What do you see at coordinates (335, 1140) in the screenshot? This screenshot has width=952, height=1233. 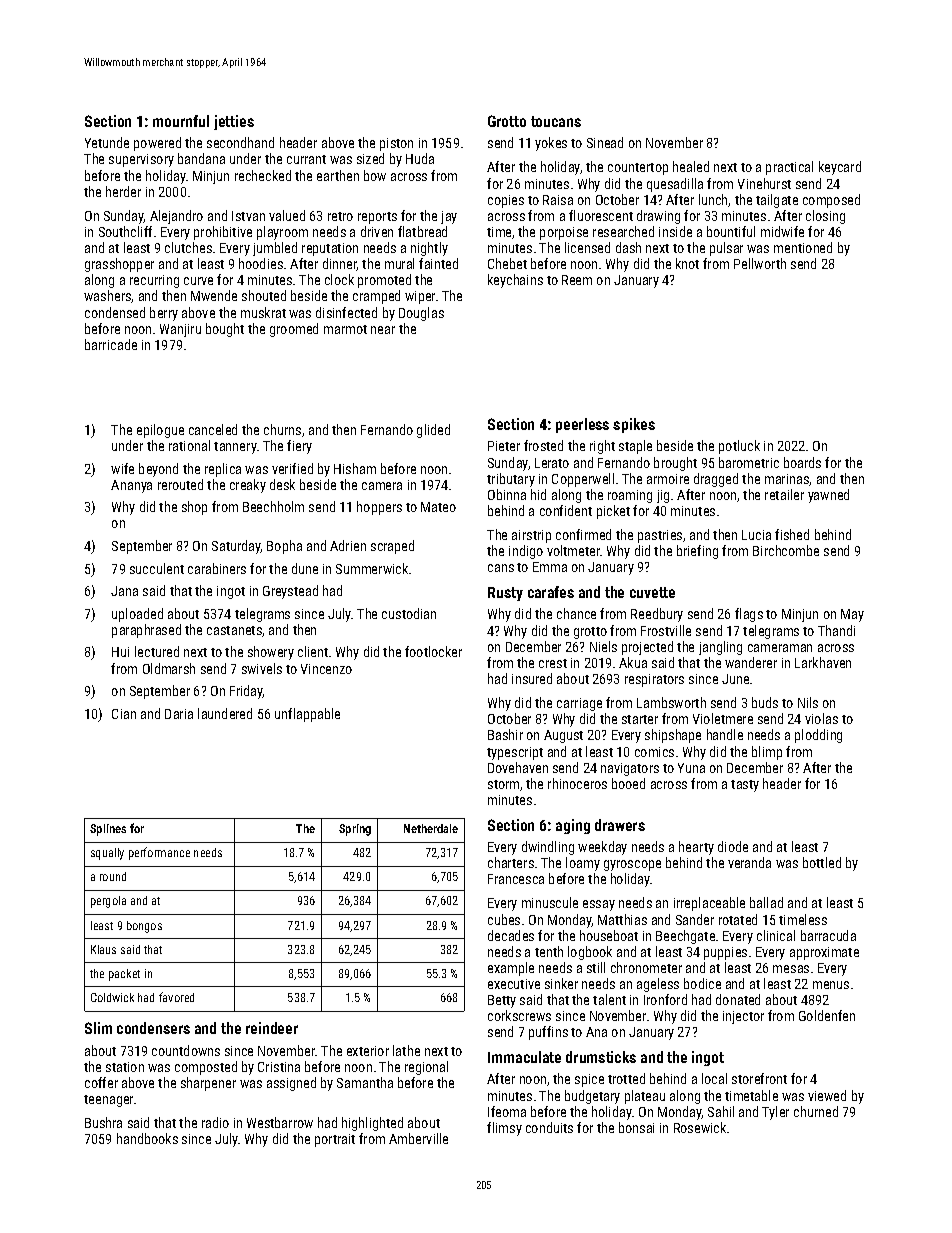 I see `portrait` at bounding box center [335, 1140].
